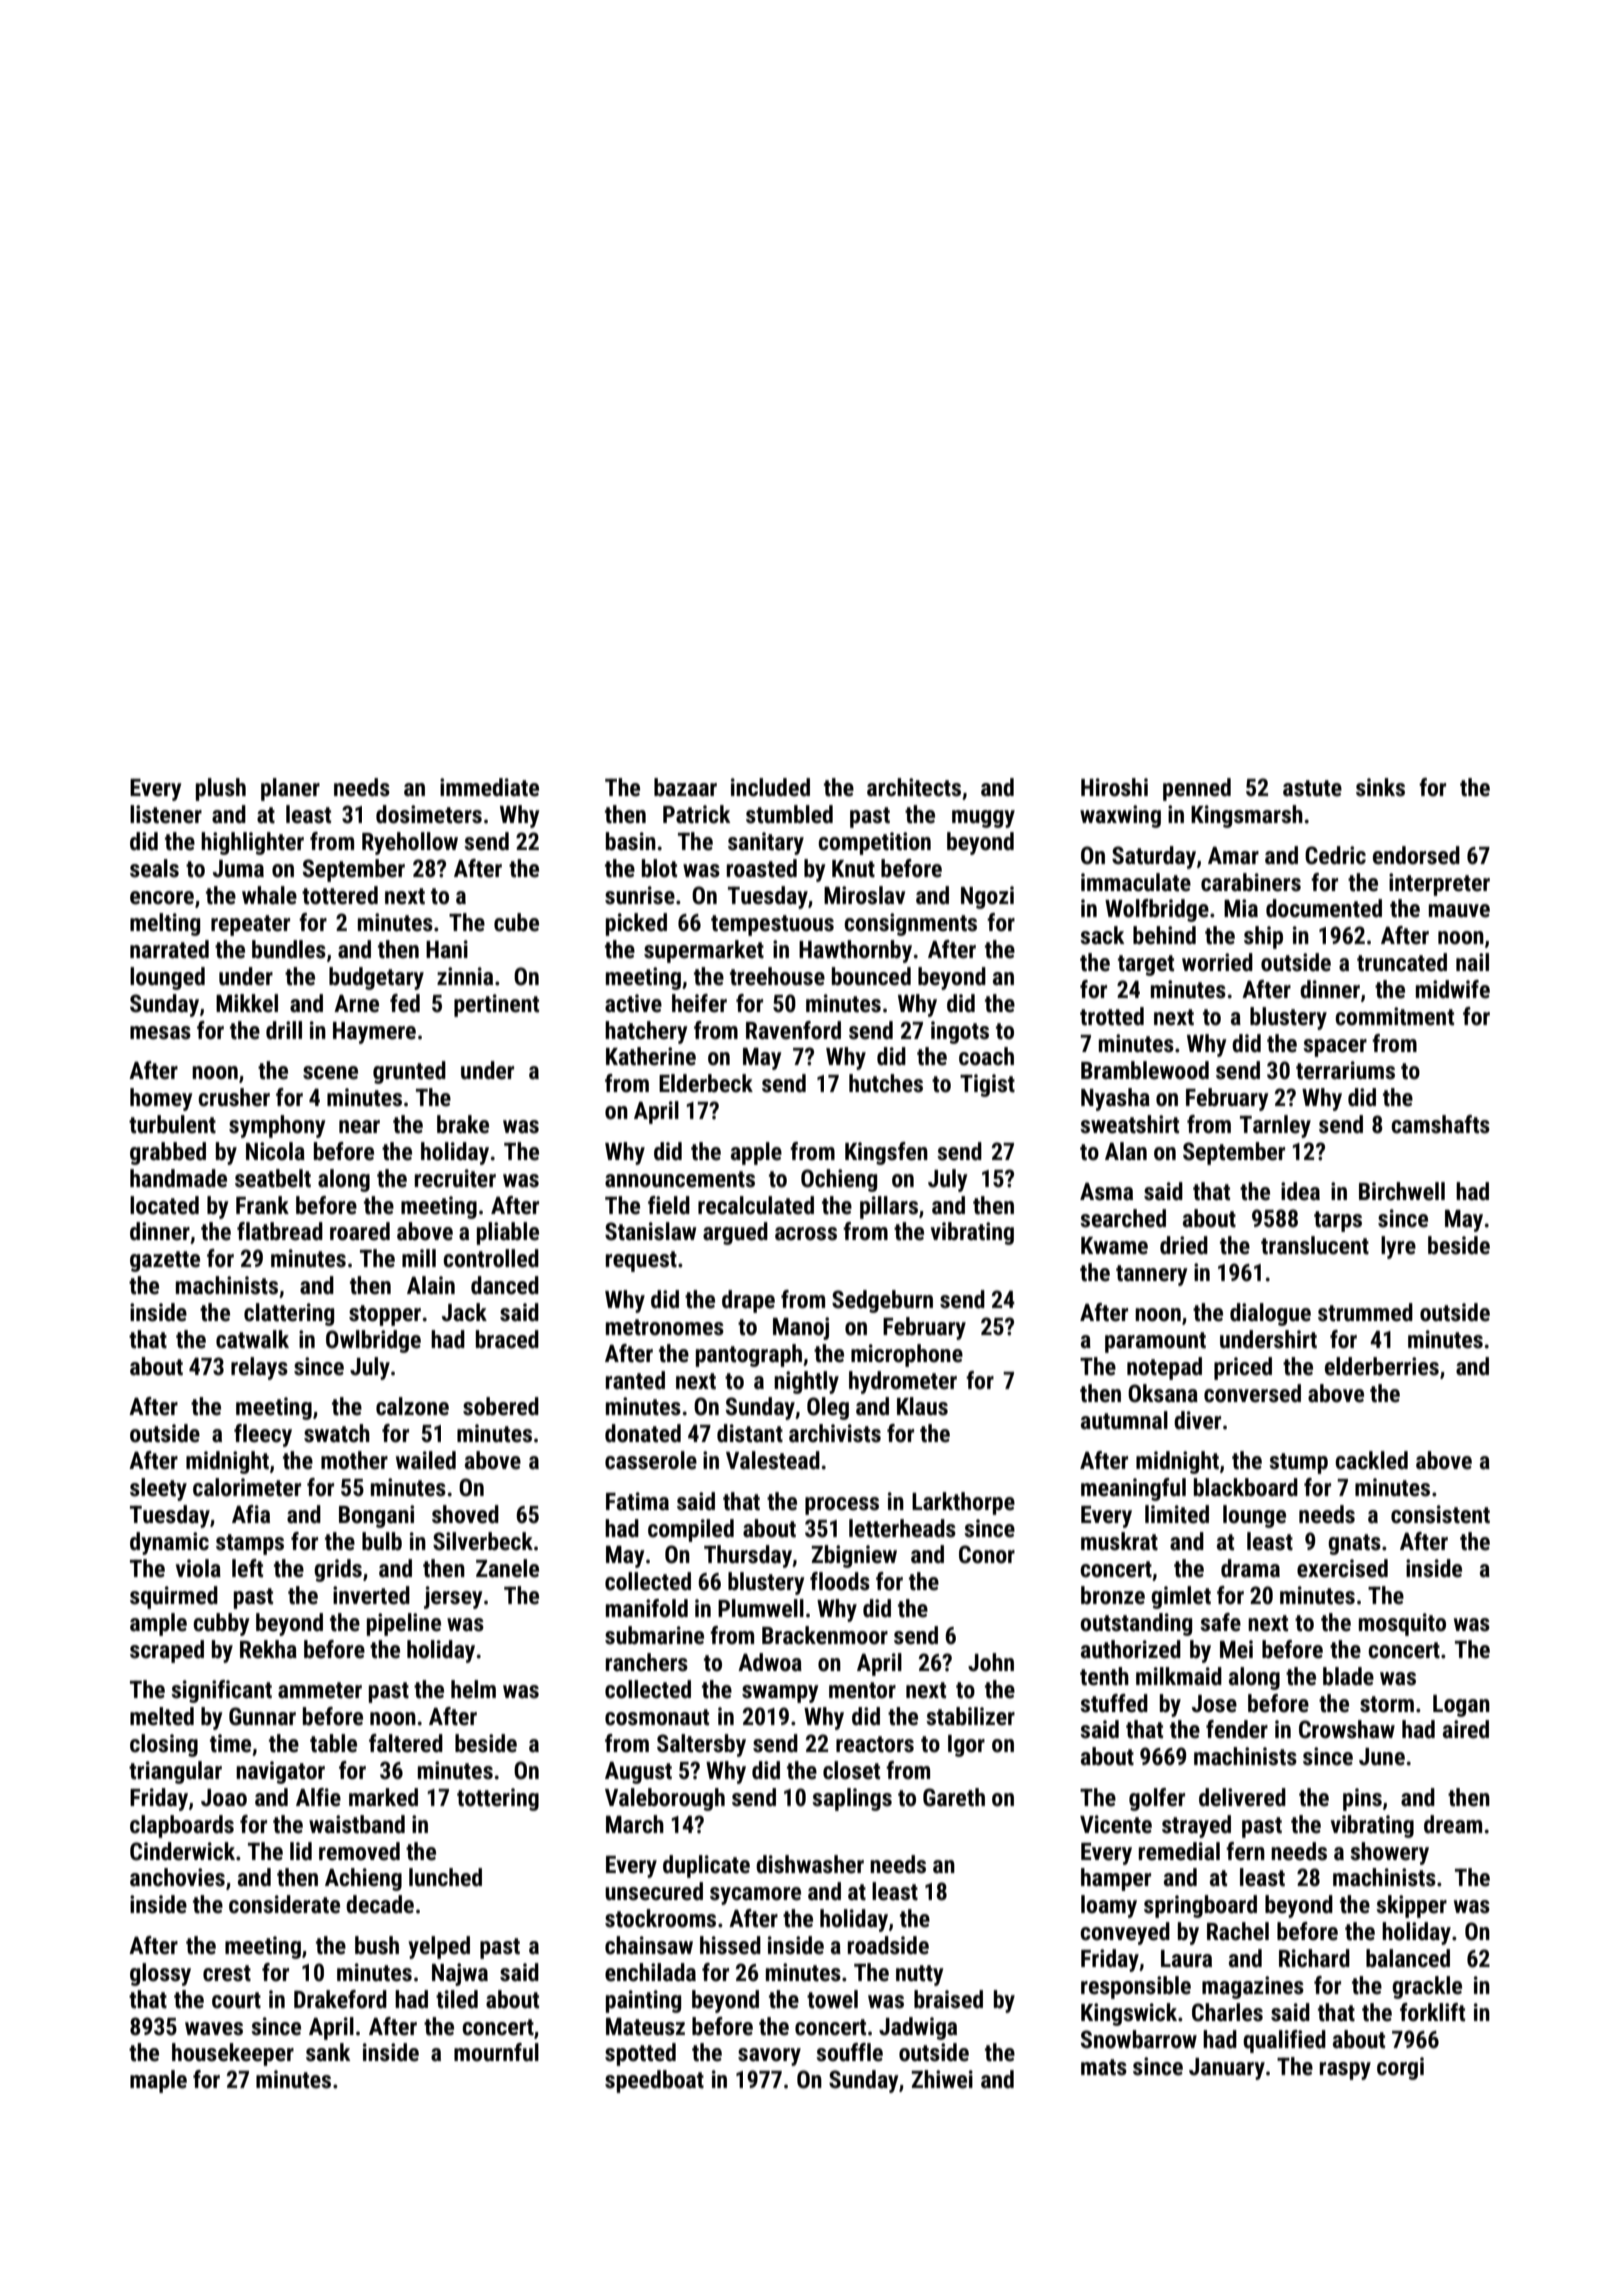  I want to click on gazette, so click(165, 1261).
